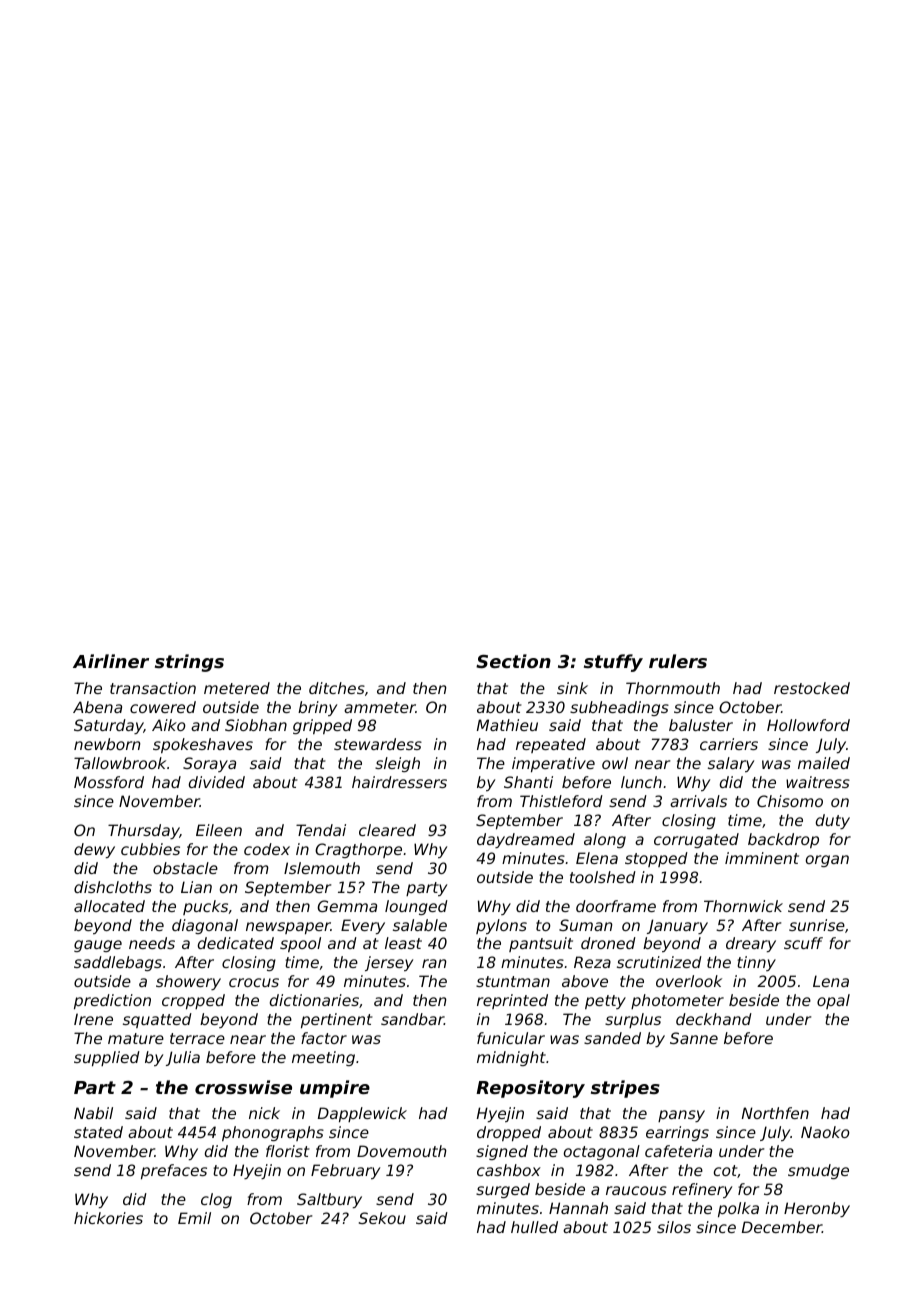  What do you see at coordinates (209, 764) in the screenshot?
I see `Soraya` at bounding box center [209, 764].
